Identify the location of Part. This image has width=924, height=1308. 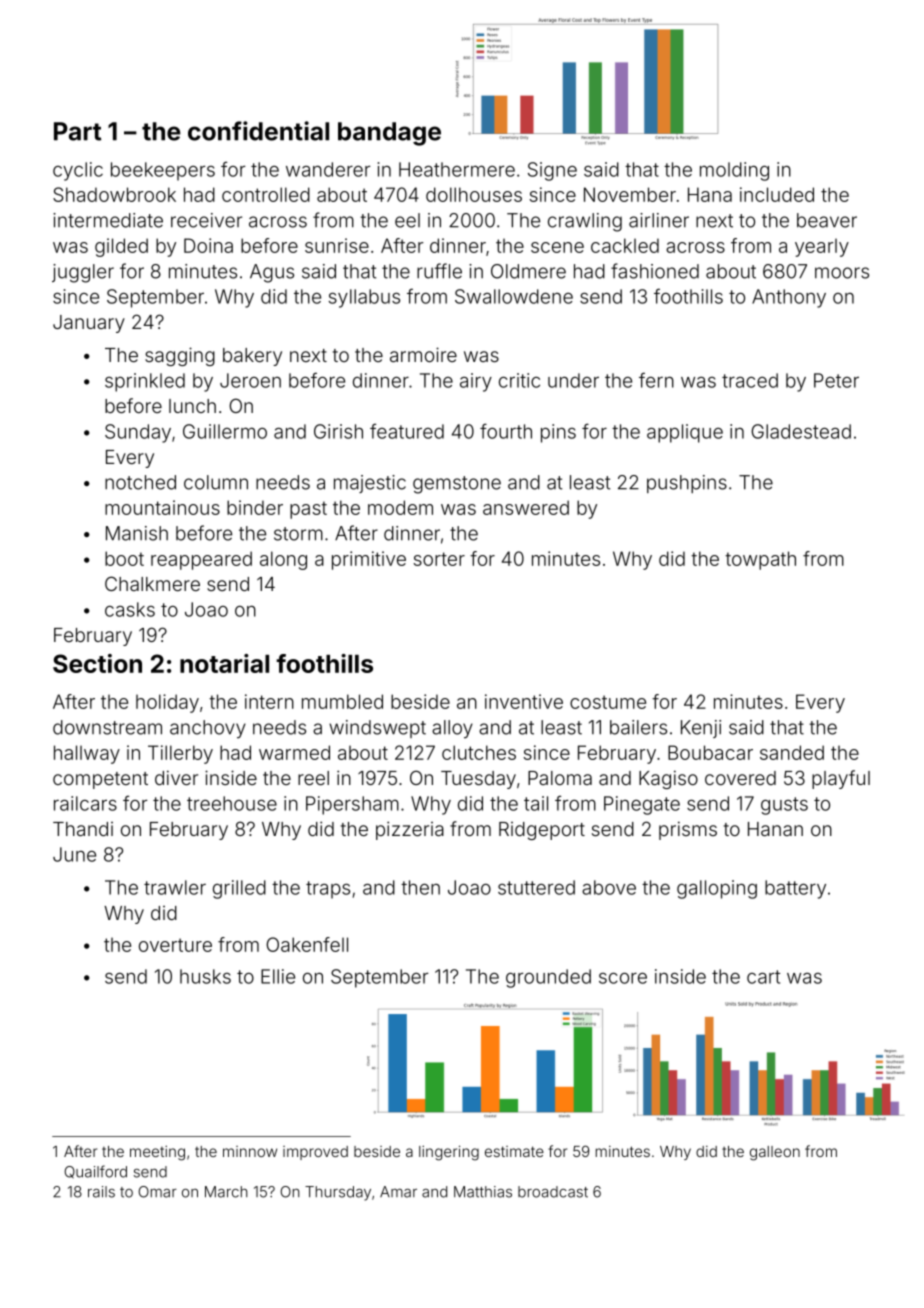
(77, 131).
